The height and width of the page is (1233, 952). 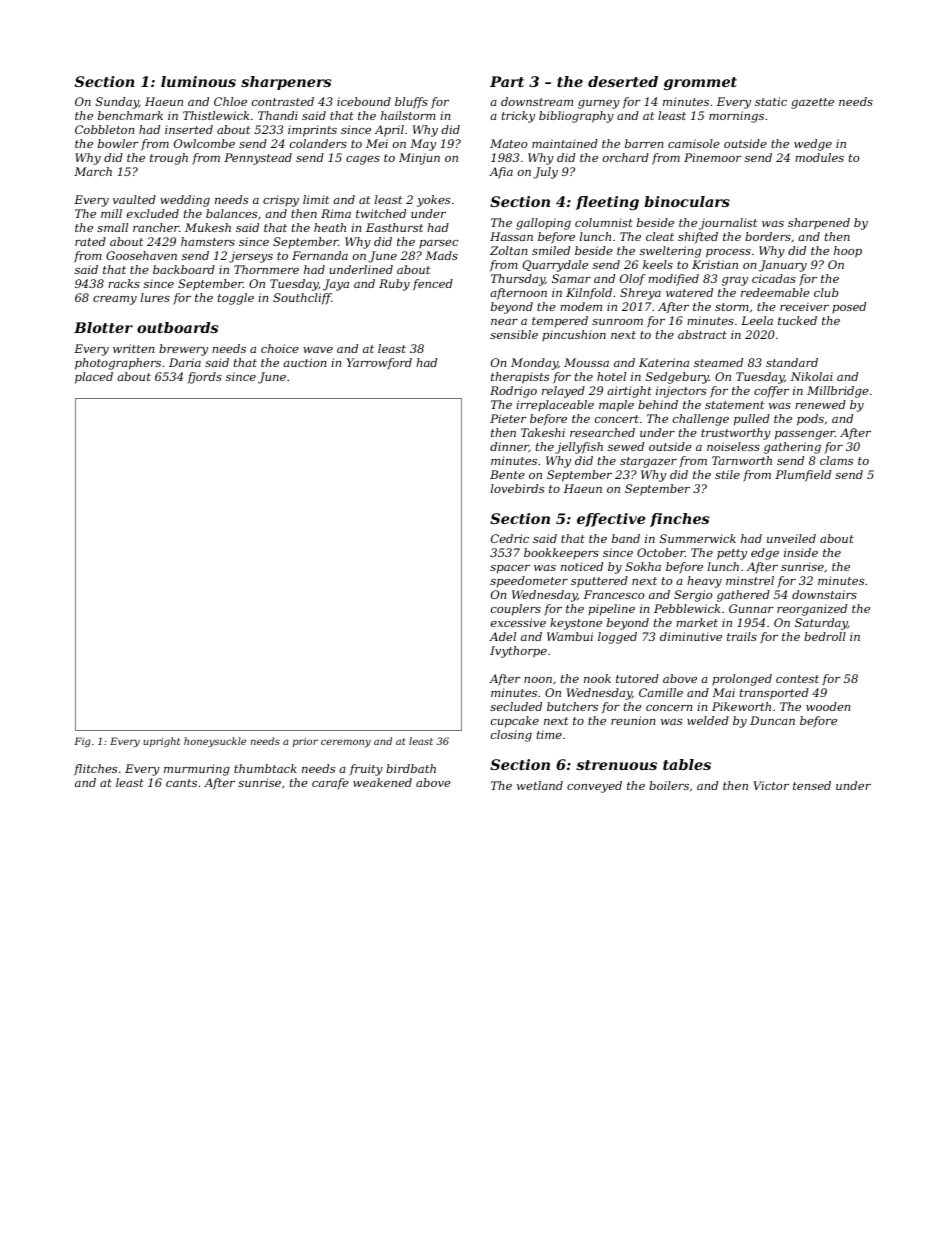 I want to click on lovebirds, so click(x=517, y=488).
